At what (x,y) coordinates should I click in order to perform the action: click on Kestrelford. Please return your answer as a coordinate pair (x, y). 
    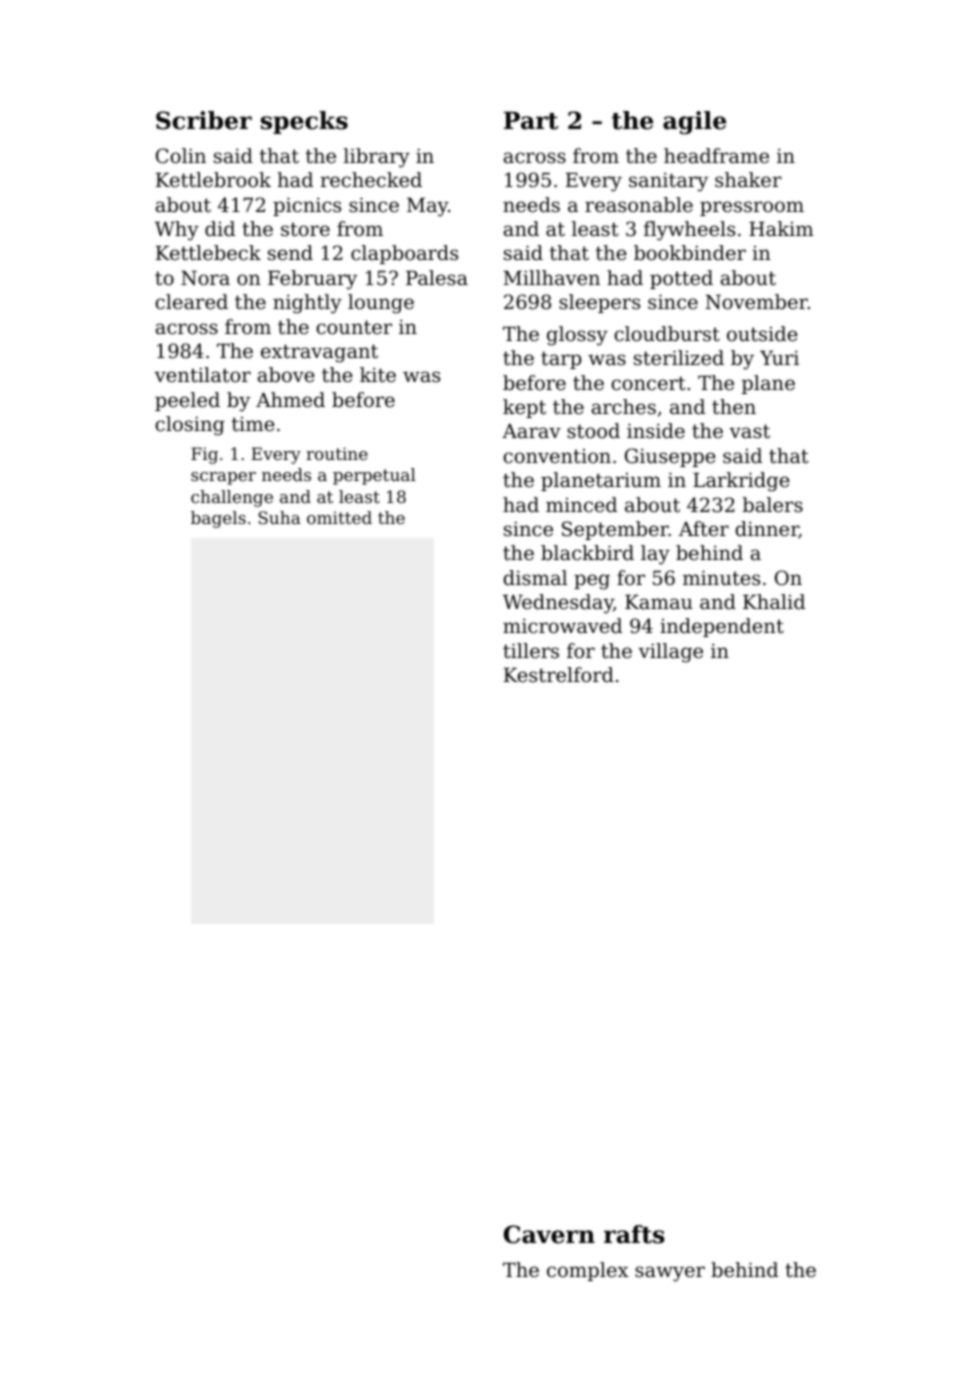
    Looking at the image, I should click on (559, 675).
